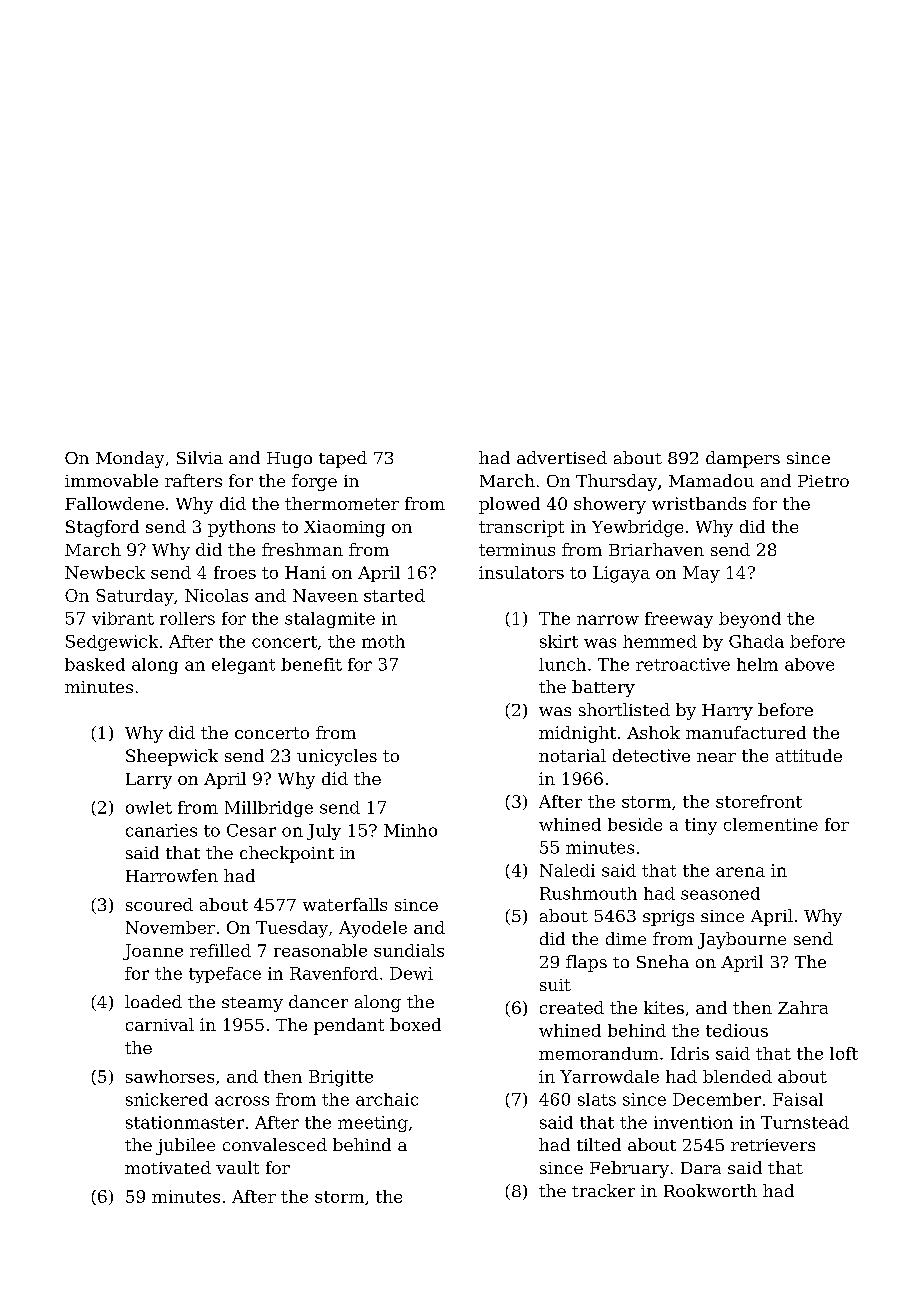  What do you see at coordinates (572, 755) in the screenshot?
I see `notarial` at bounding box center [572, 755].
